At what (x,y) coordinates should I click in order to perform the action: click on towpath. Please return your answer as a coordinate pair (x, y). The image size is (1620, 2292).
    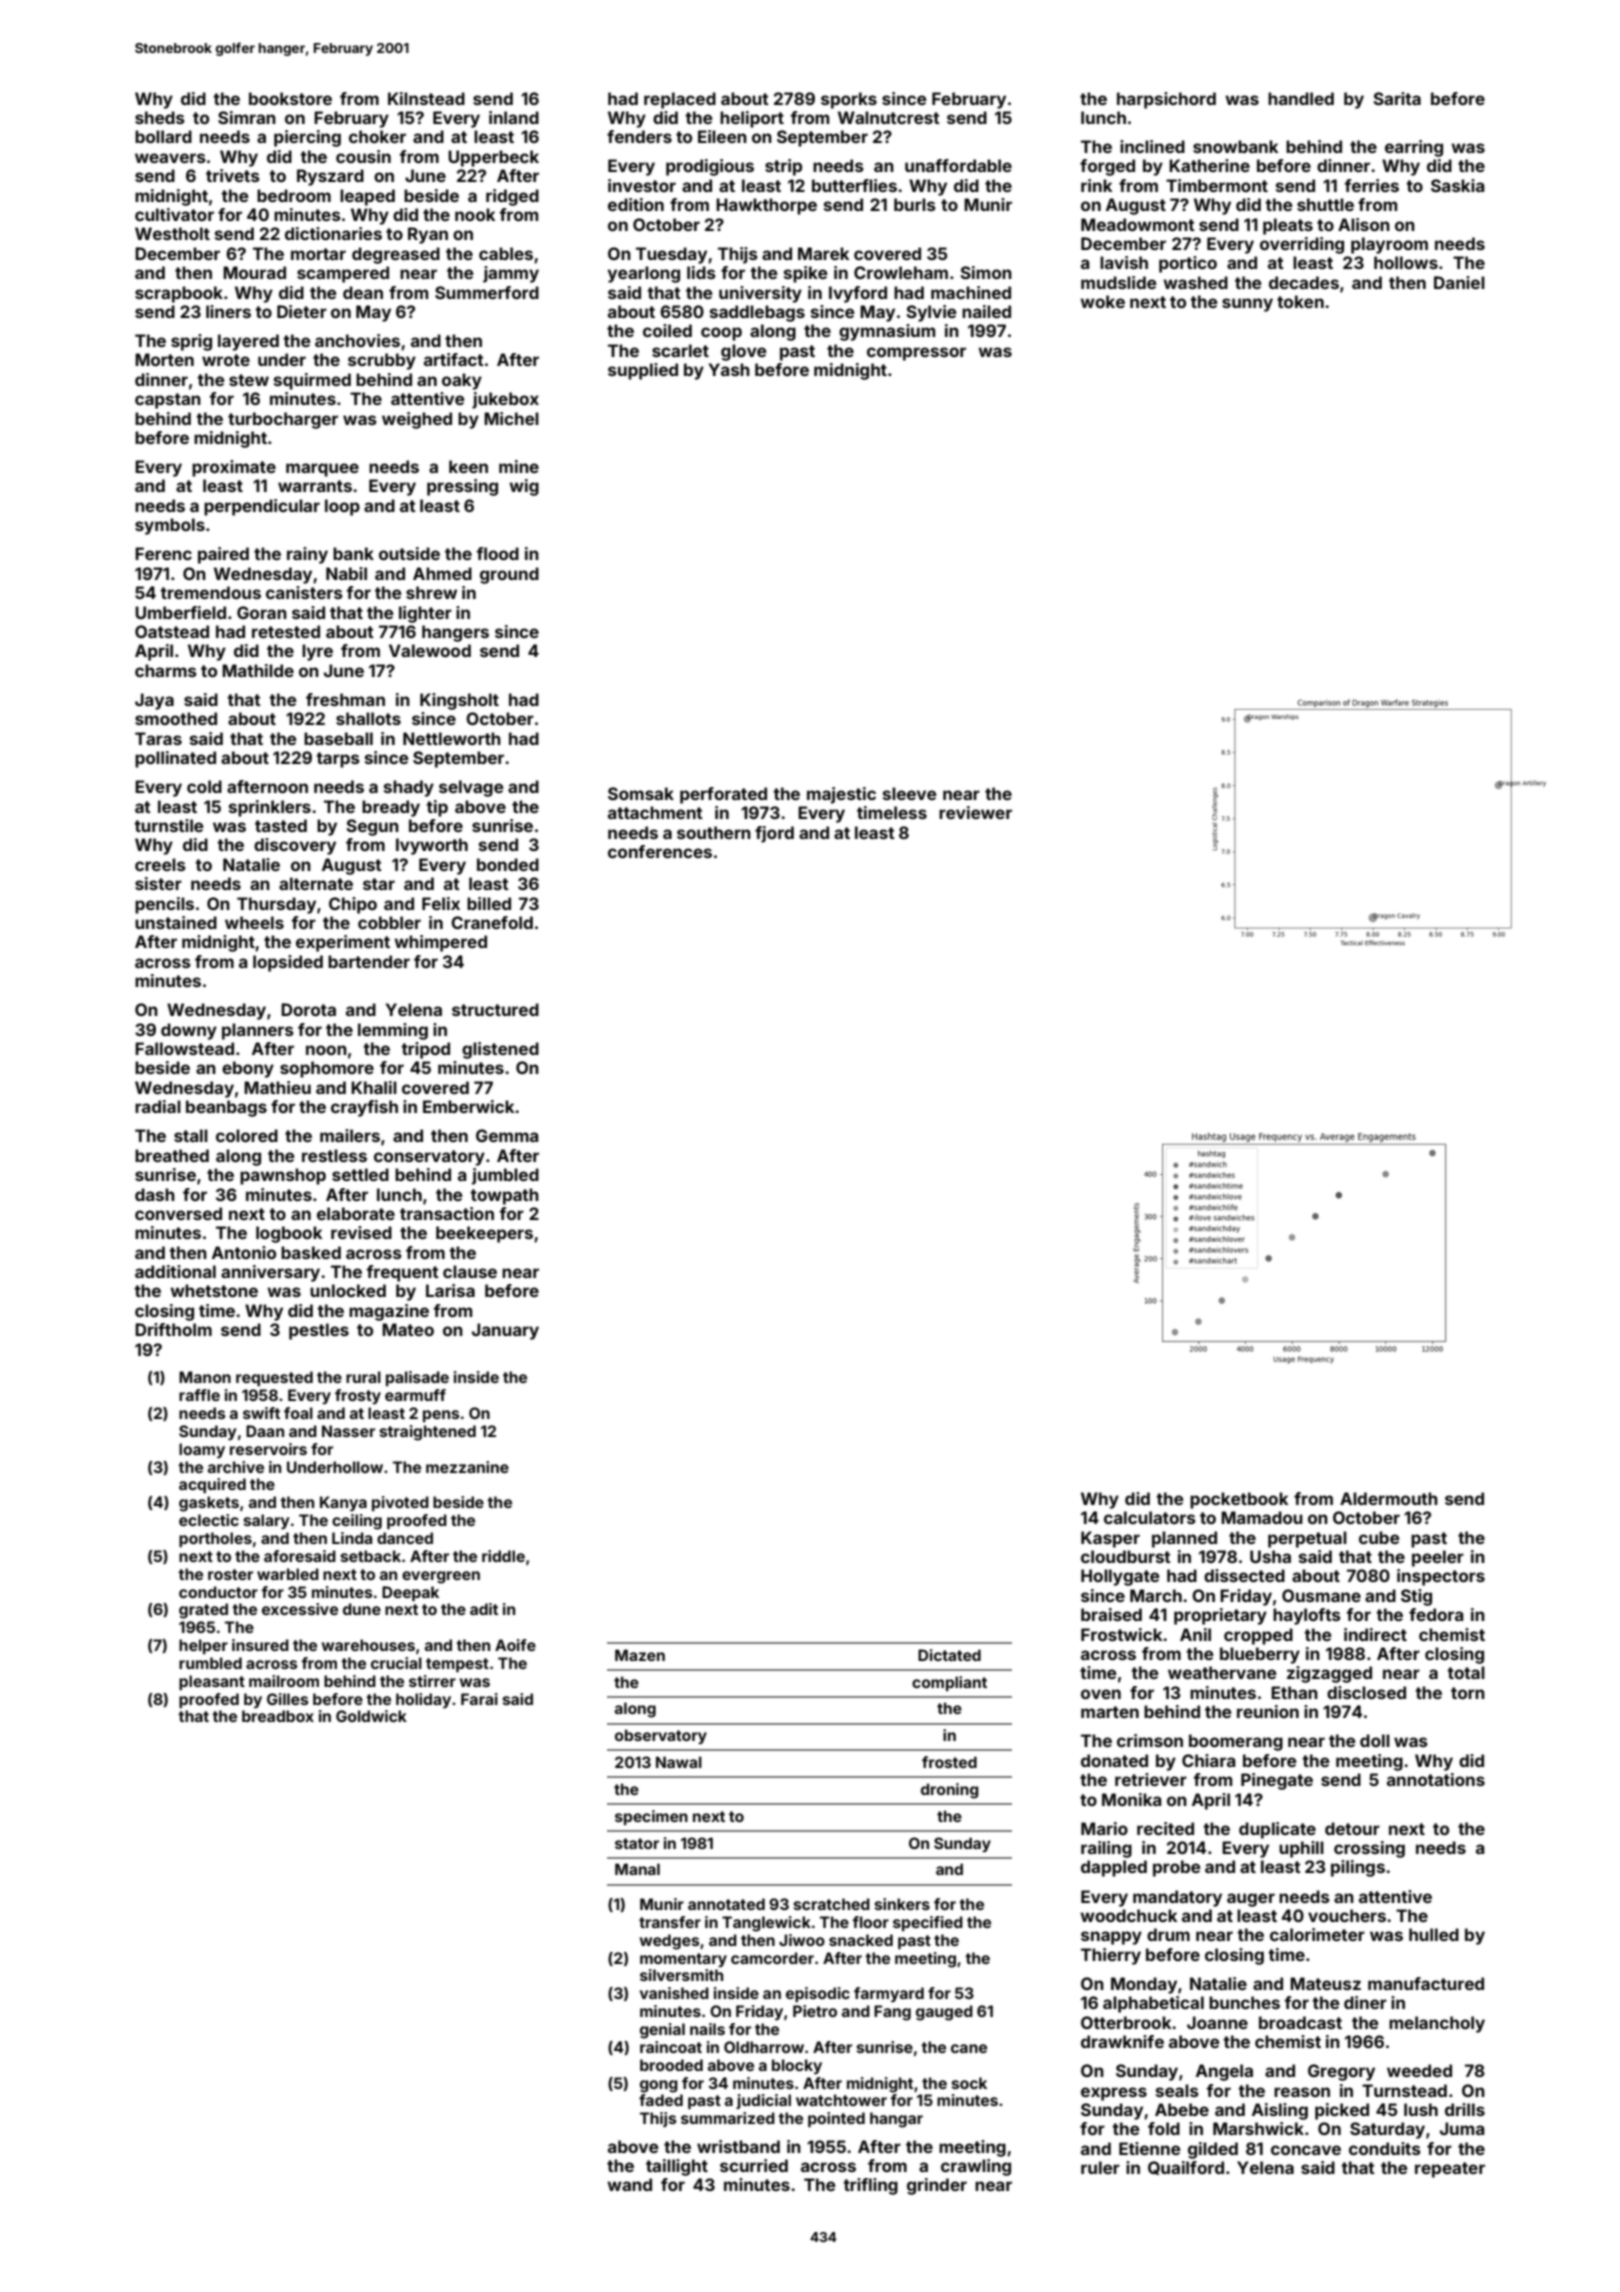
    Looking at the image, I should click on (504, 1196).
